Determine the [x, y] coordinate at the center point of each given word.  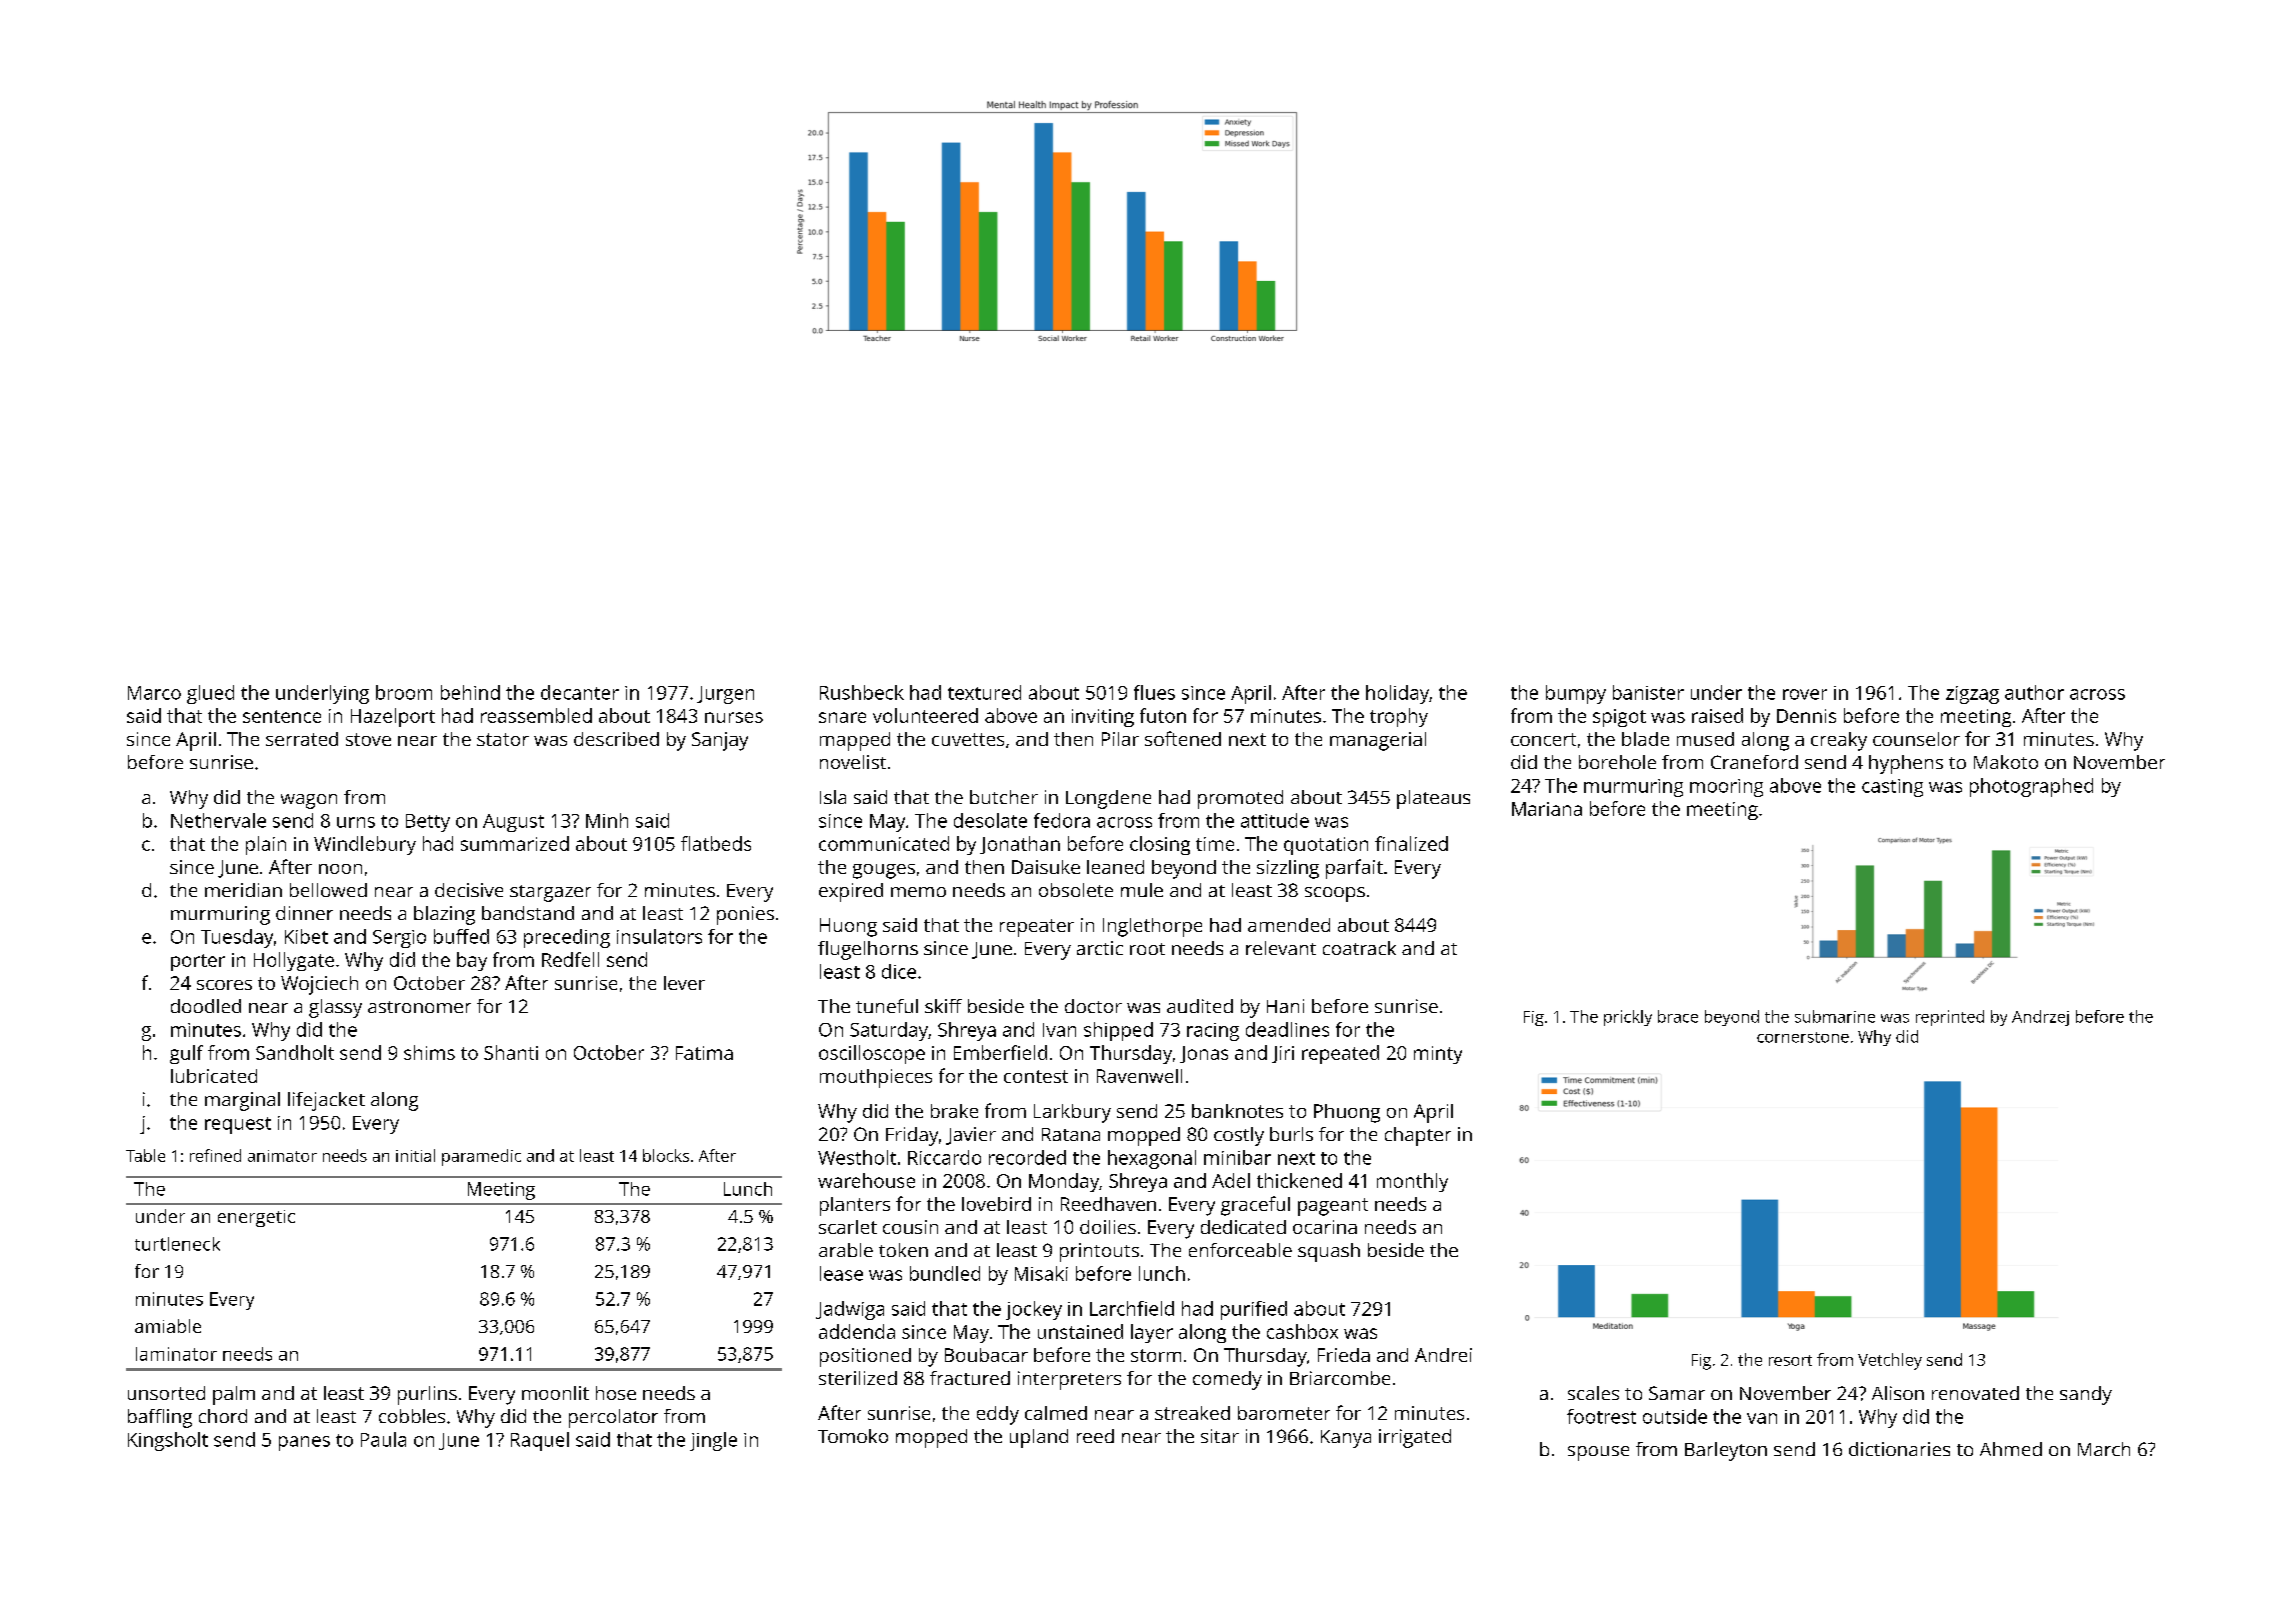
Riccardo [944, 1157]
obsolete [1076, 890]
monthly [1412, 1182]
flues [1154, 692]
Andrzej [2040, 1018]
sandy [2086, 1395]
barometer [1284, 1413]
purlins [427, 1395]
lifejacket [326, 1101]
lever [684, 983]
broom [404, 692]
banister [1648, 692]
